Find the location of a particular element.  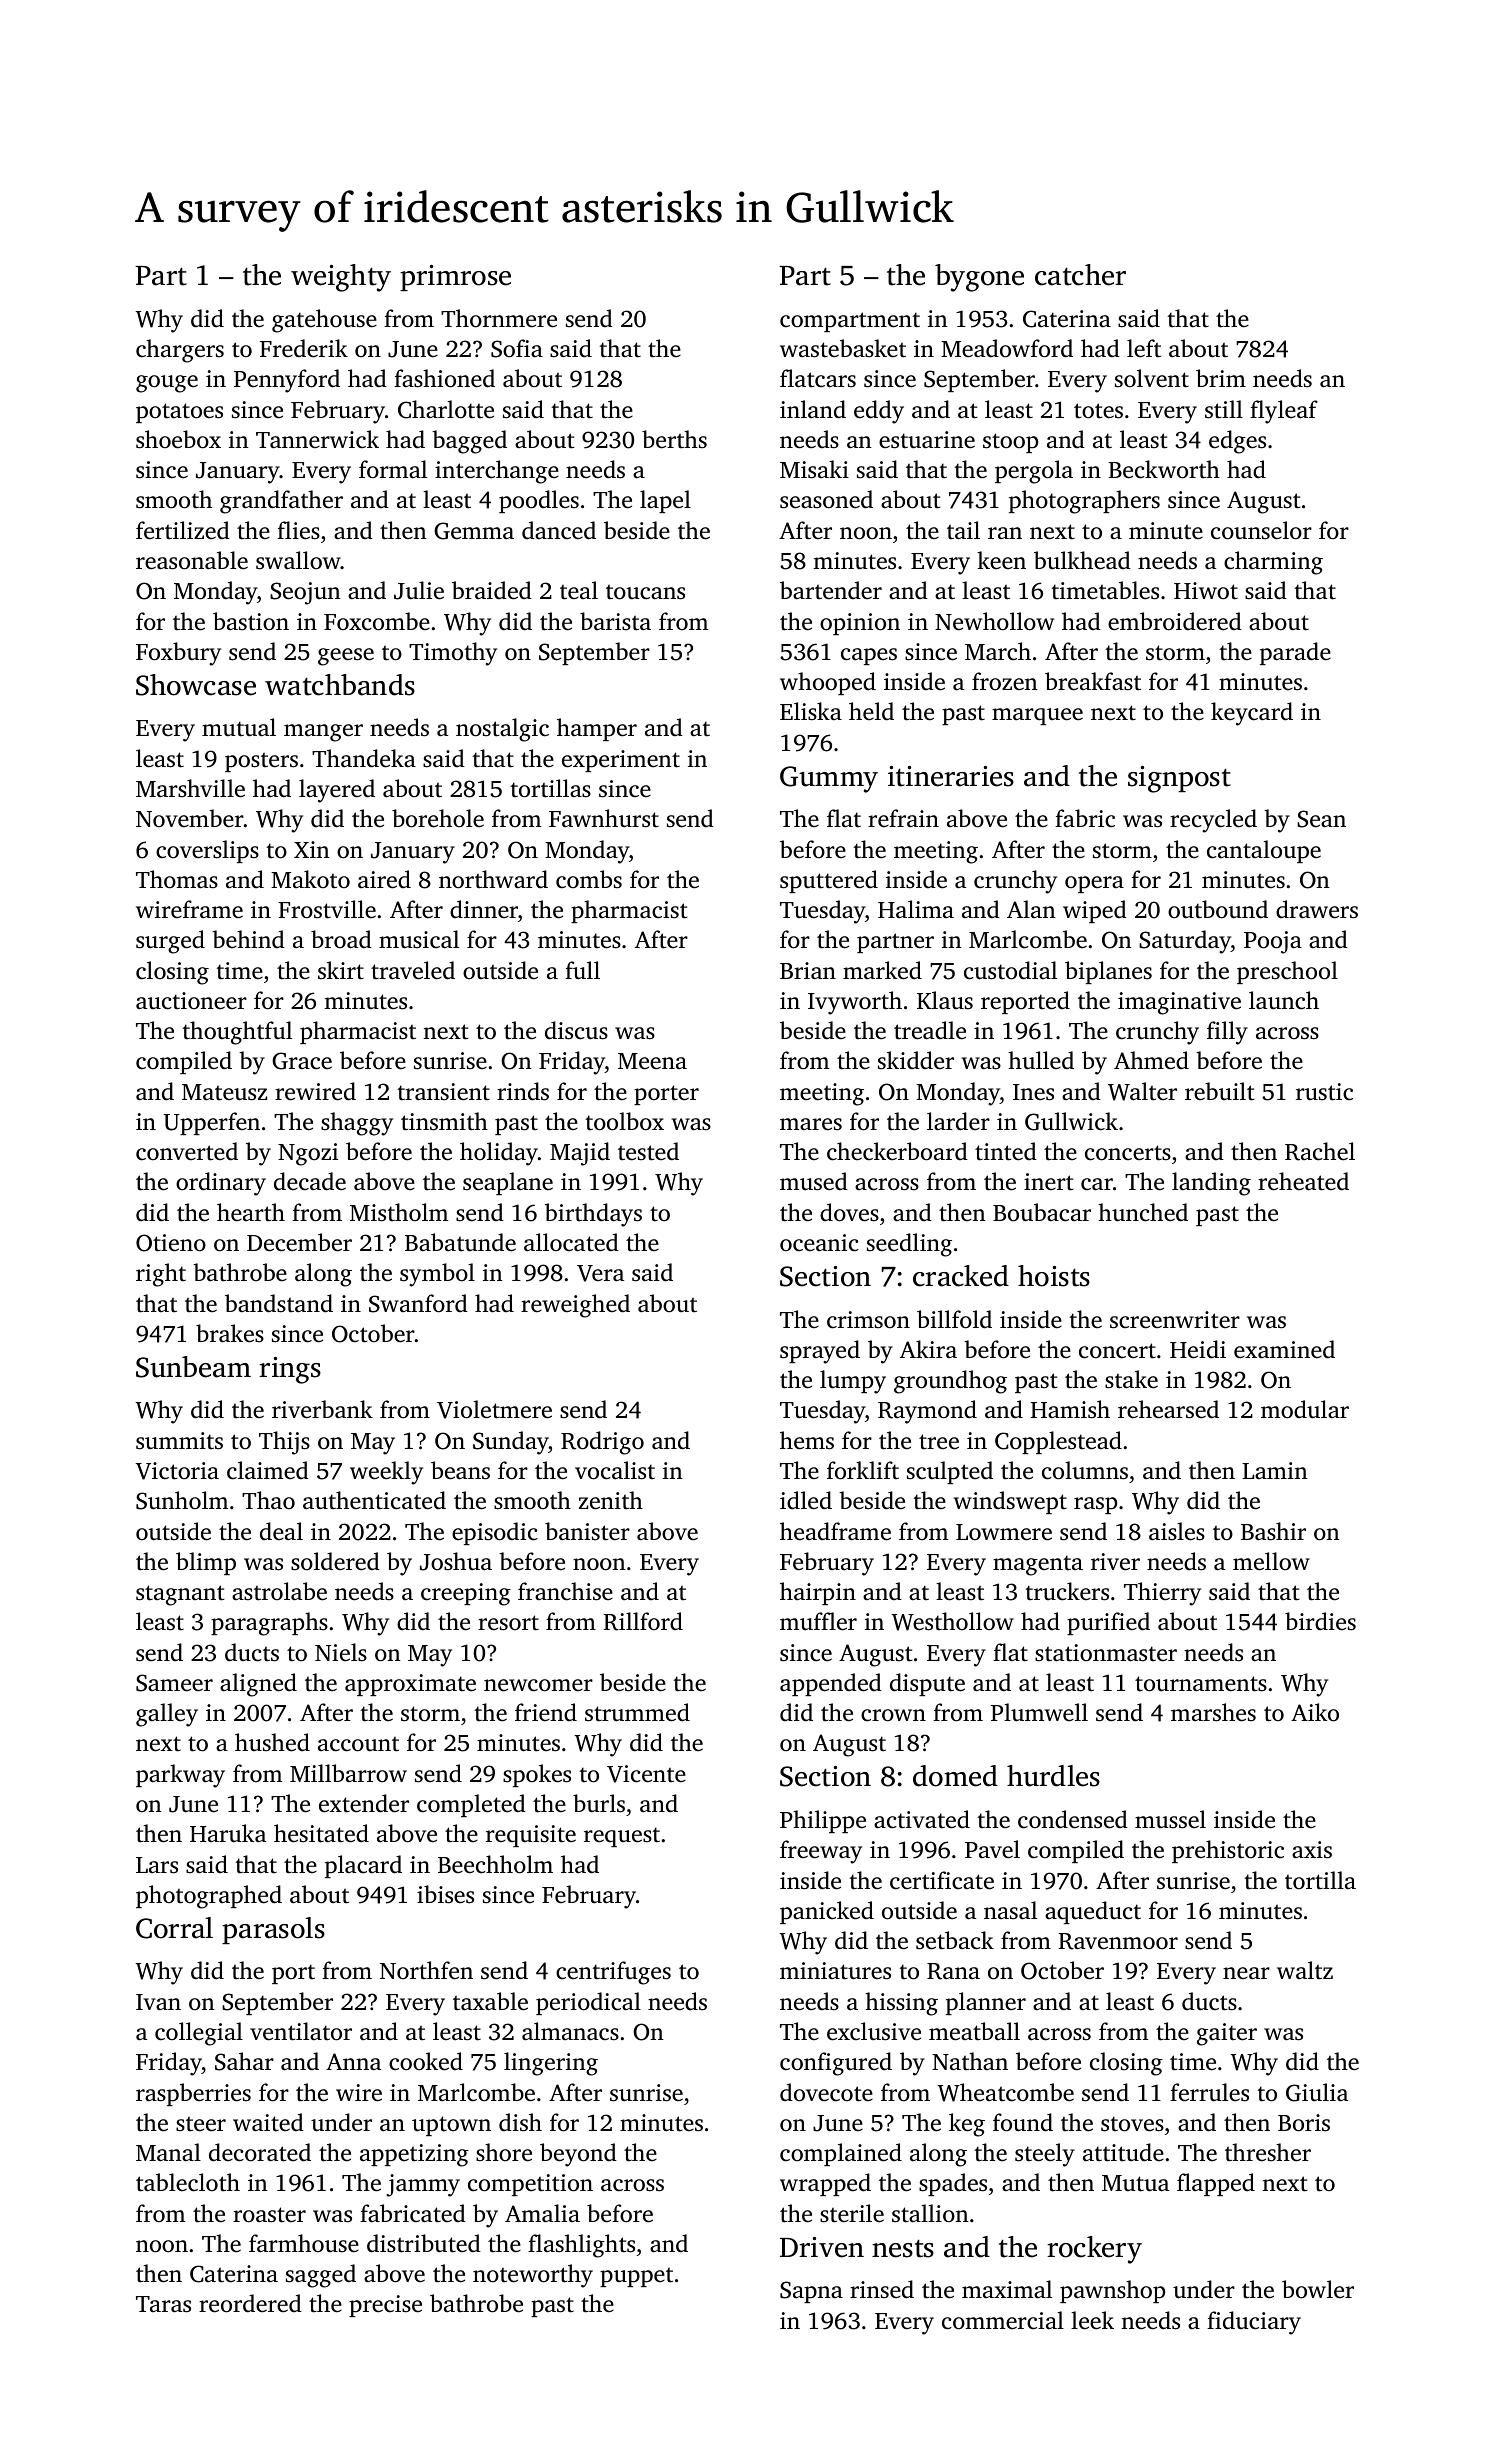

mares is located at coordinates (811, 1124).
